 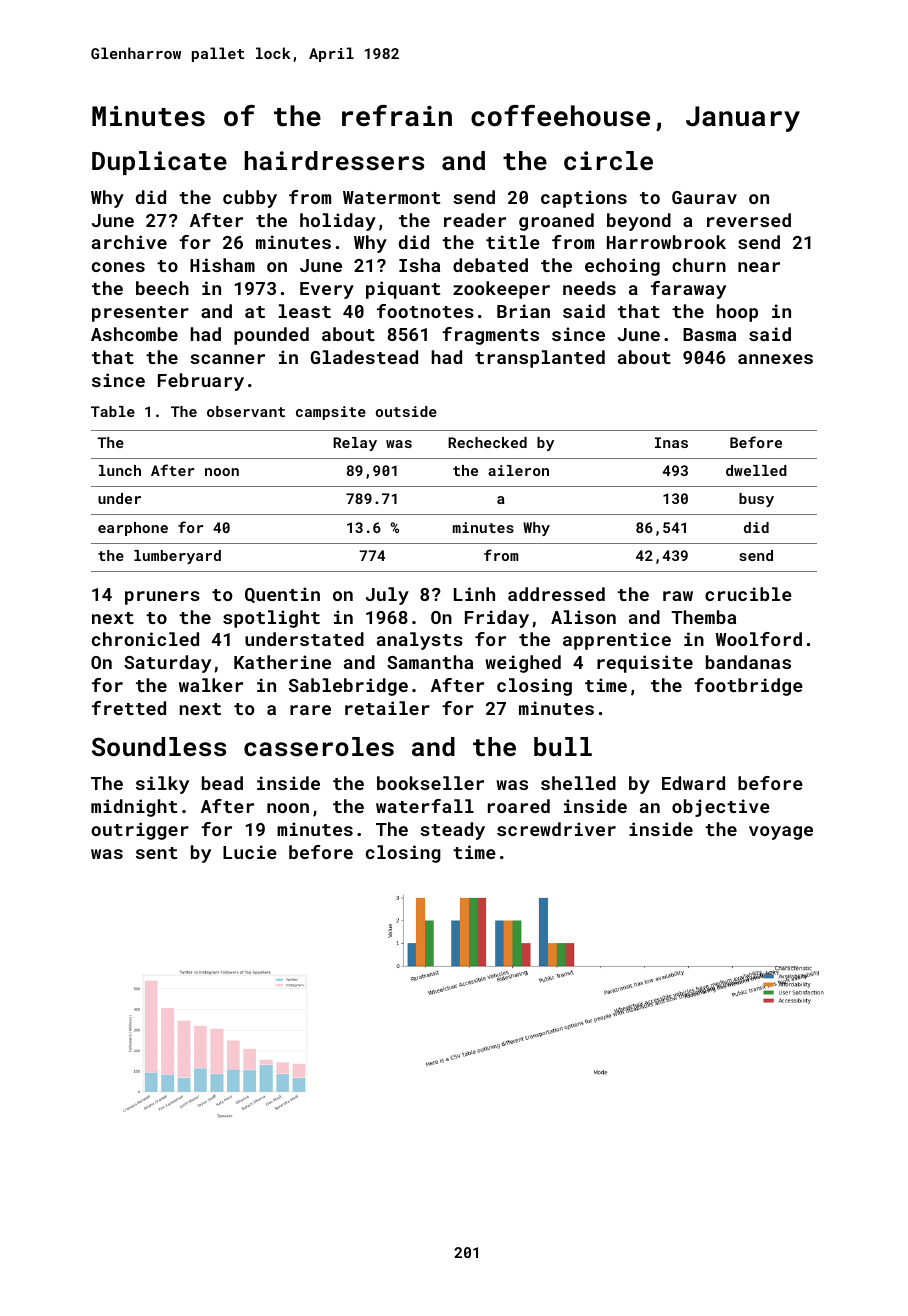 What do you see at coordinates (403, 290) in the document?
I see `piquant` at bounding box center [403, 290].
